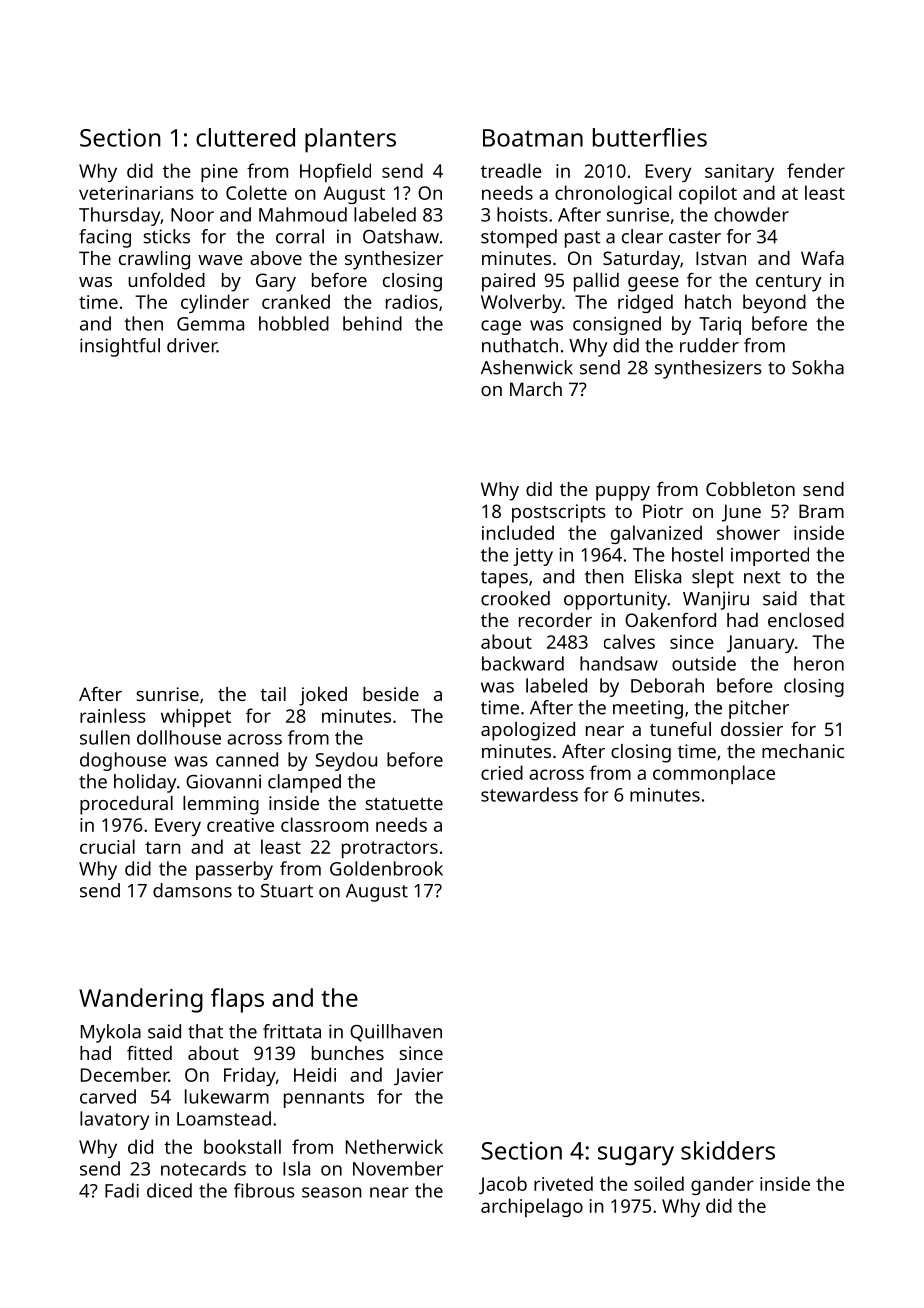  Describe the element at coordinates (107, 846) in the screenshot. I see `crucial` at that location.
